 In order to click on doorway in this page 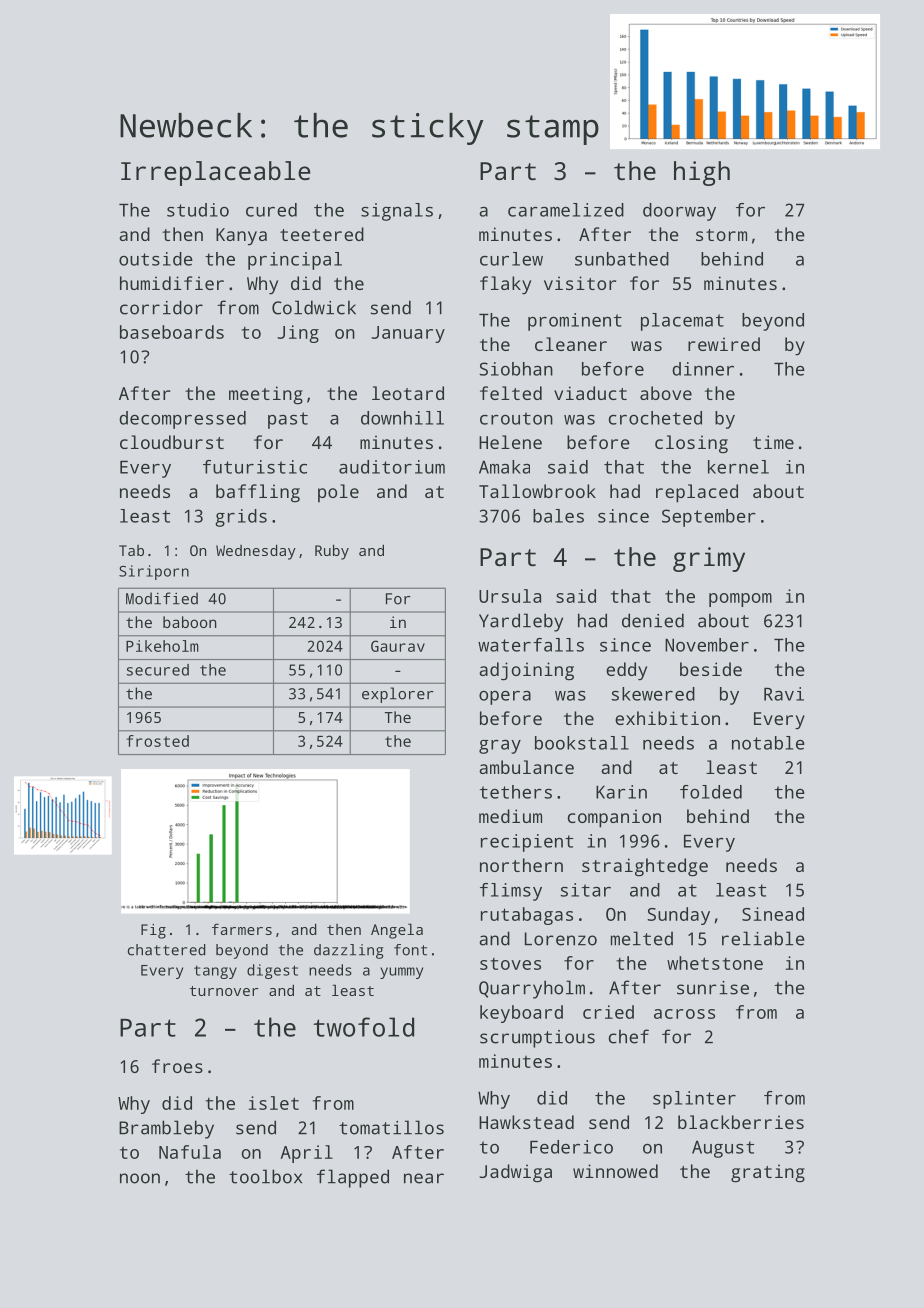, I will do `click(679, 212)`.
